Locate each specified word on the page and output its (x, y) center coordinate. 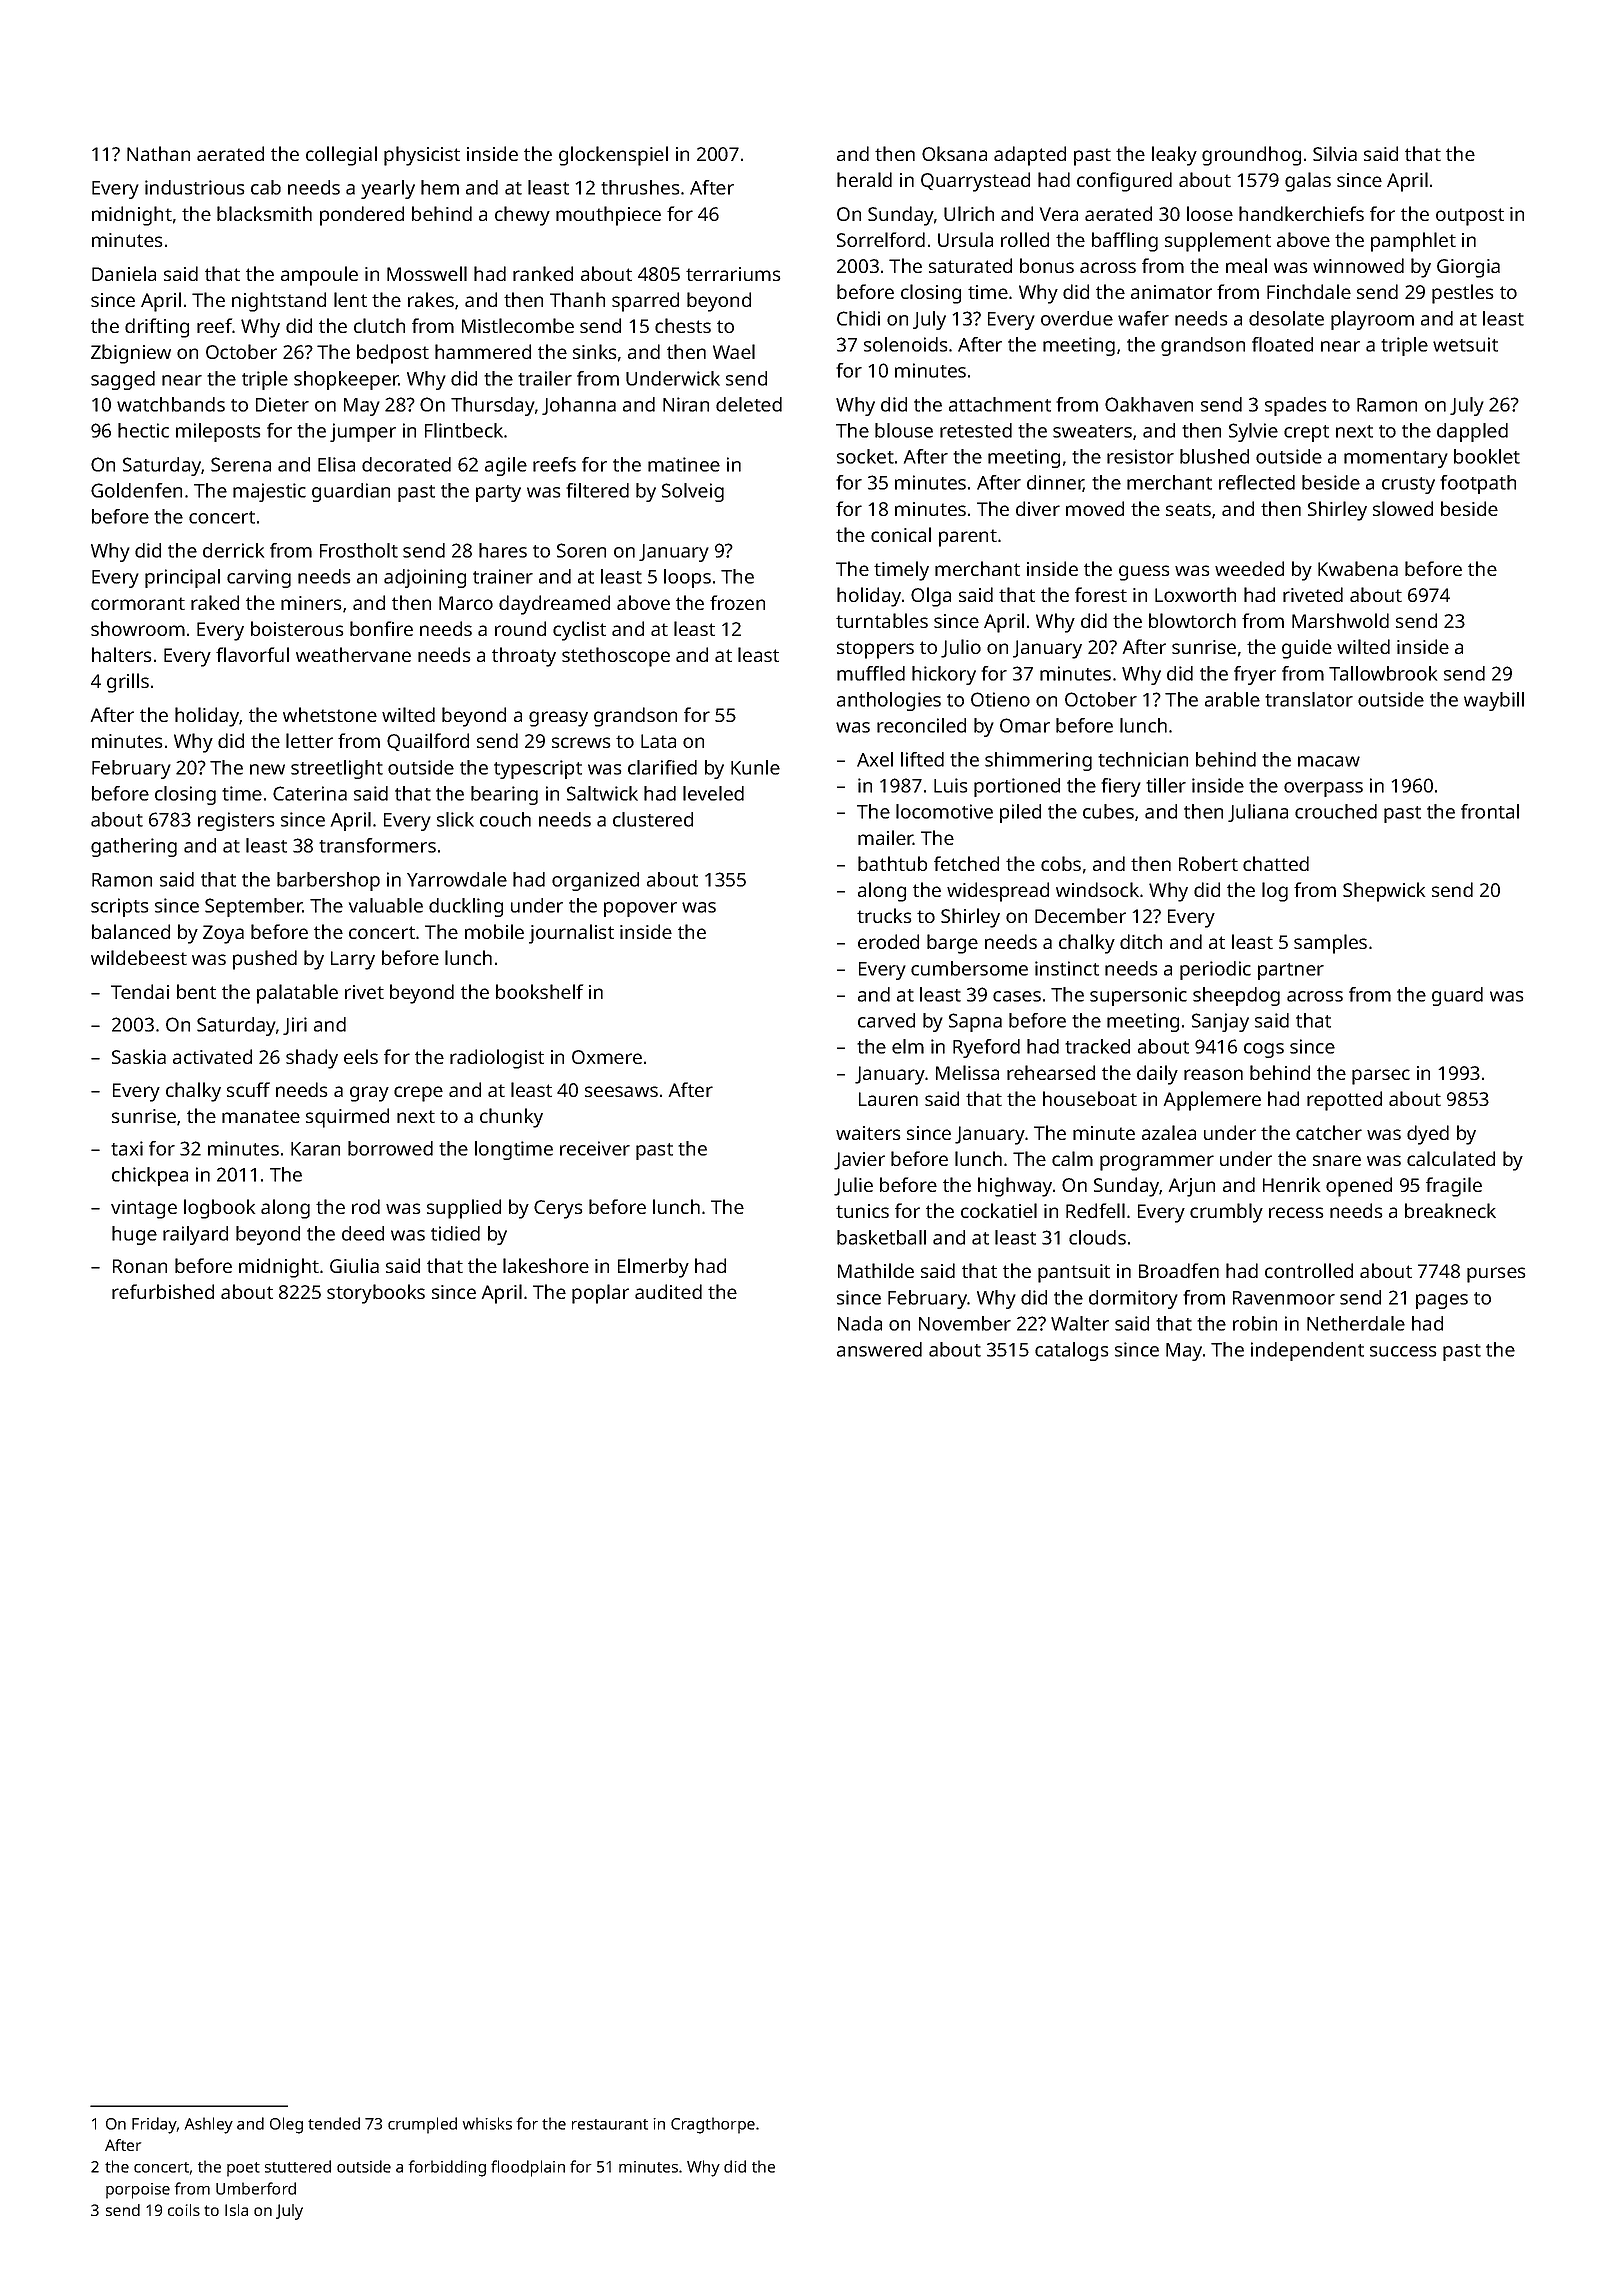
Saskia (139, 1056)
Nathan (158, 153)
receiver (595, 1148)
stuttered (298, 2166)
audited (668, 1291)
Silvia (1335, 153)
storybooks (376, 1294)
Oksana (954, 153)
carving (259, 578)
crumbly (1226, 1213)
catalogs (1071, 1351)
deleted (749, 404)
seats (1188, 509)
